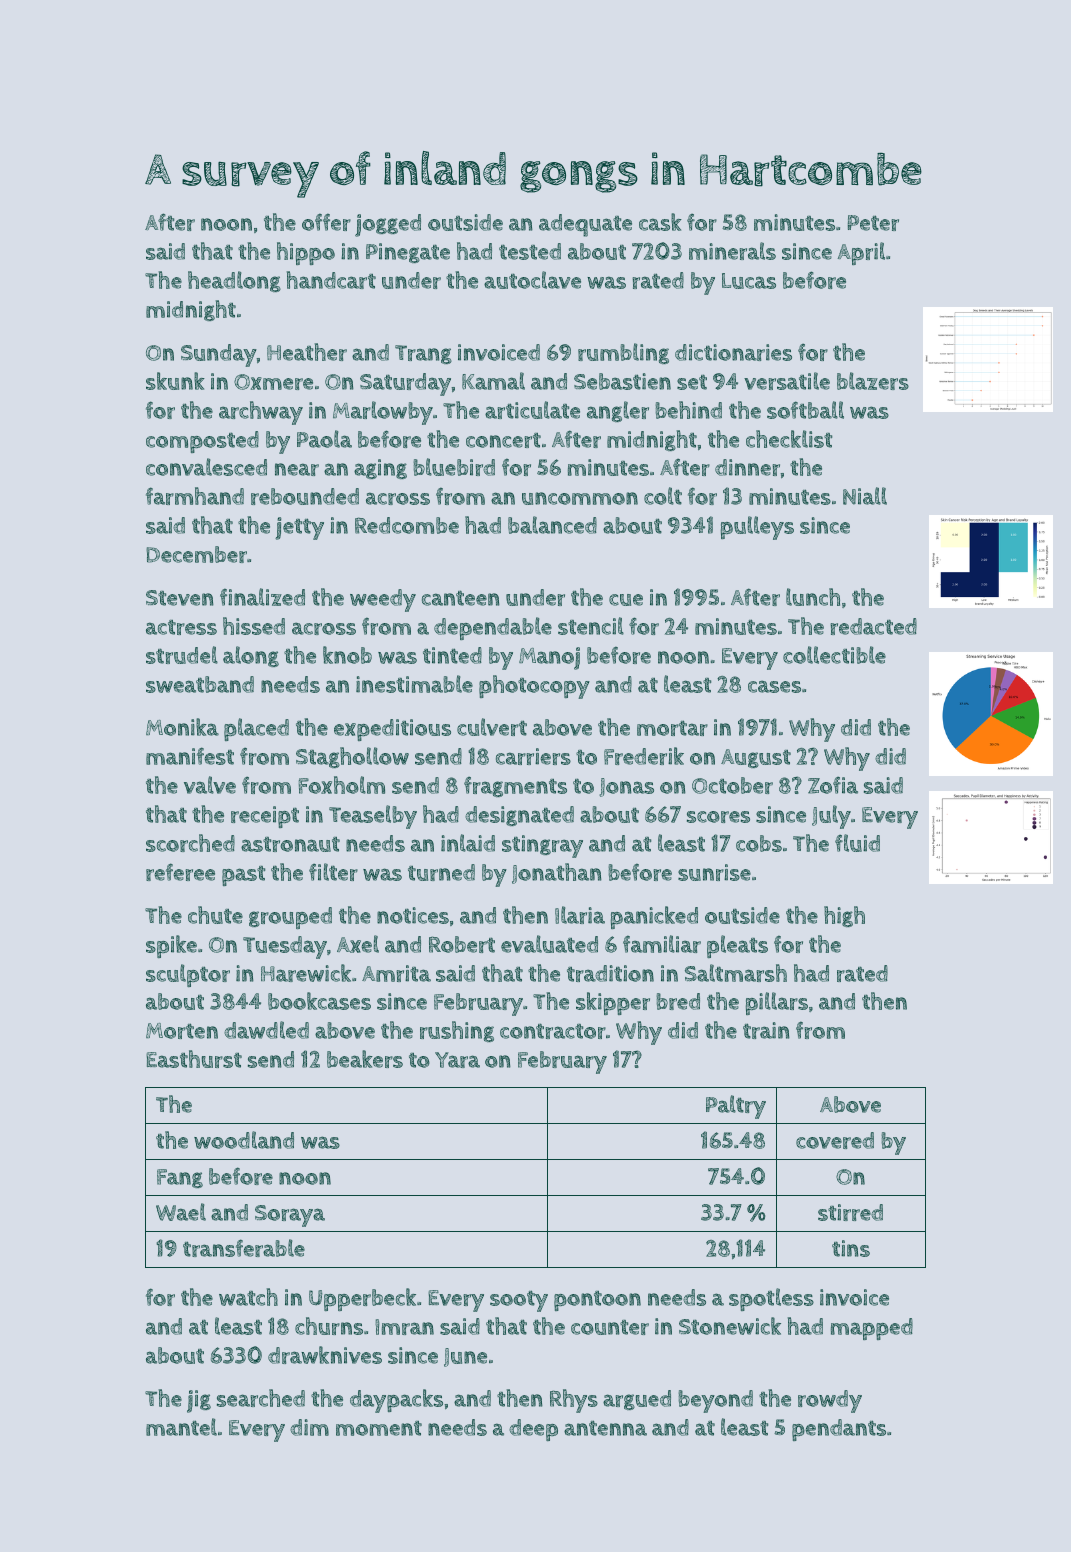 This screenshot has width=1071, height=1552. I want to click on Jonathan, so click(557, 873).
